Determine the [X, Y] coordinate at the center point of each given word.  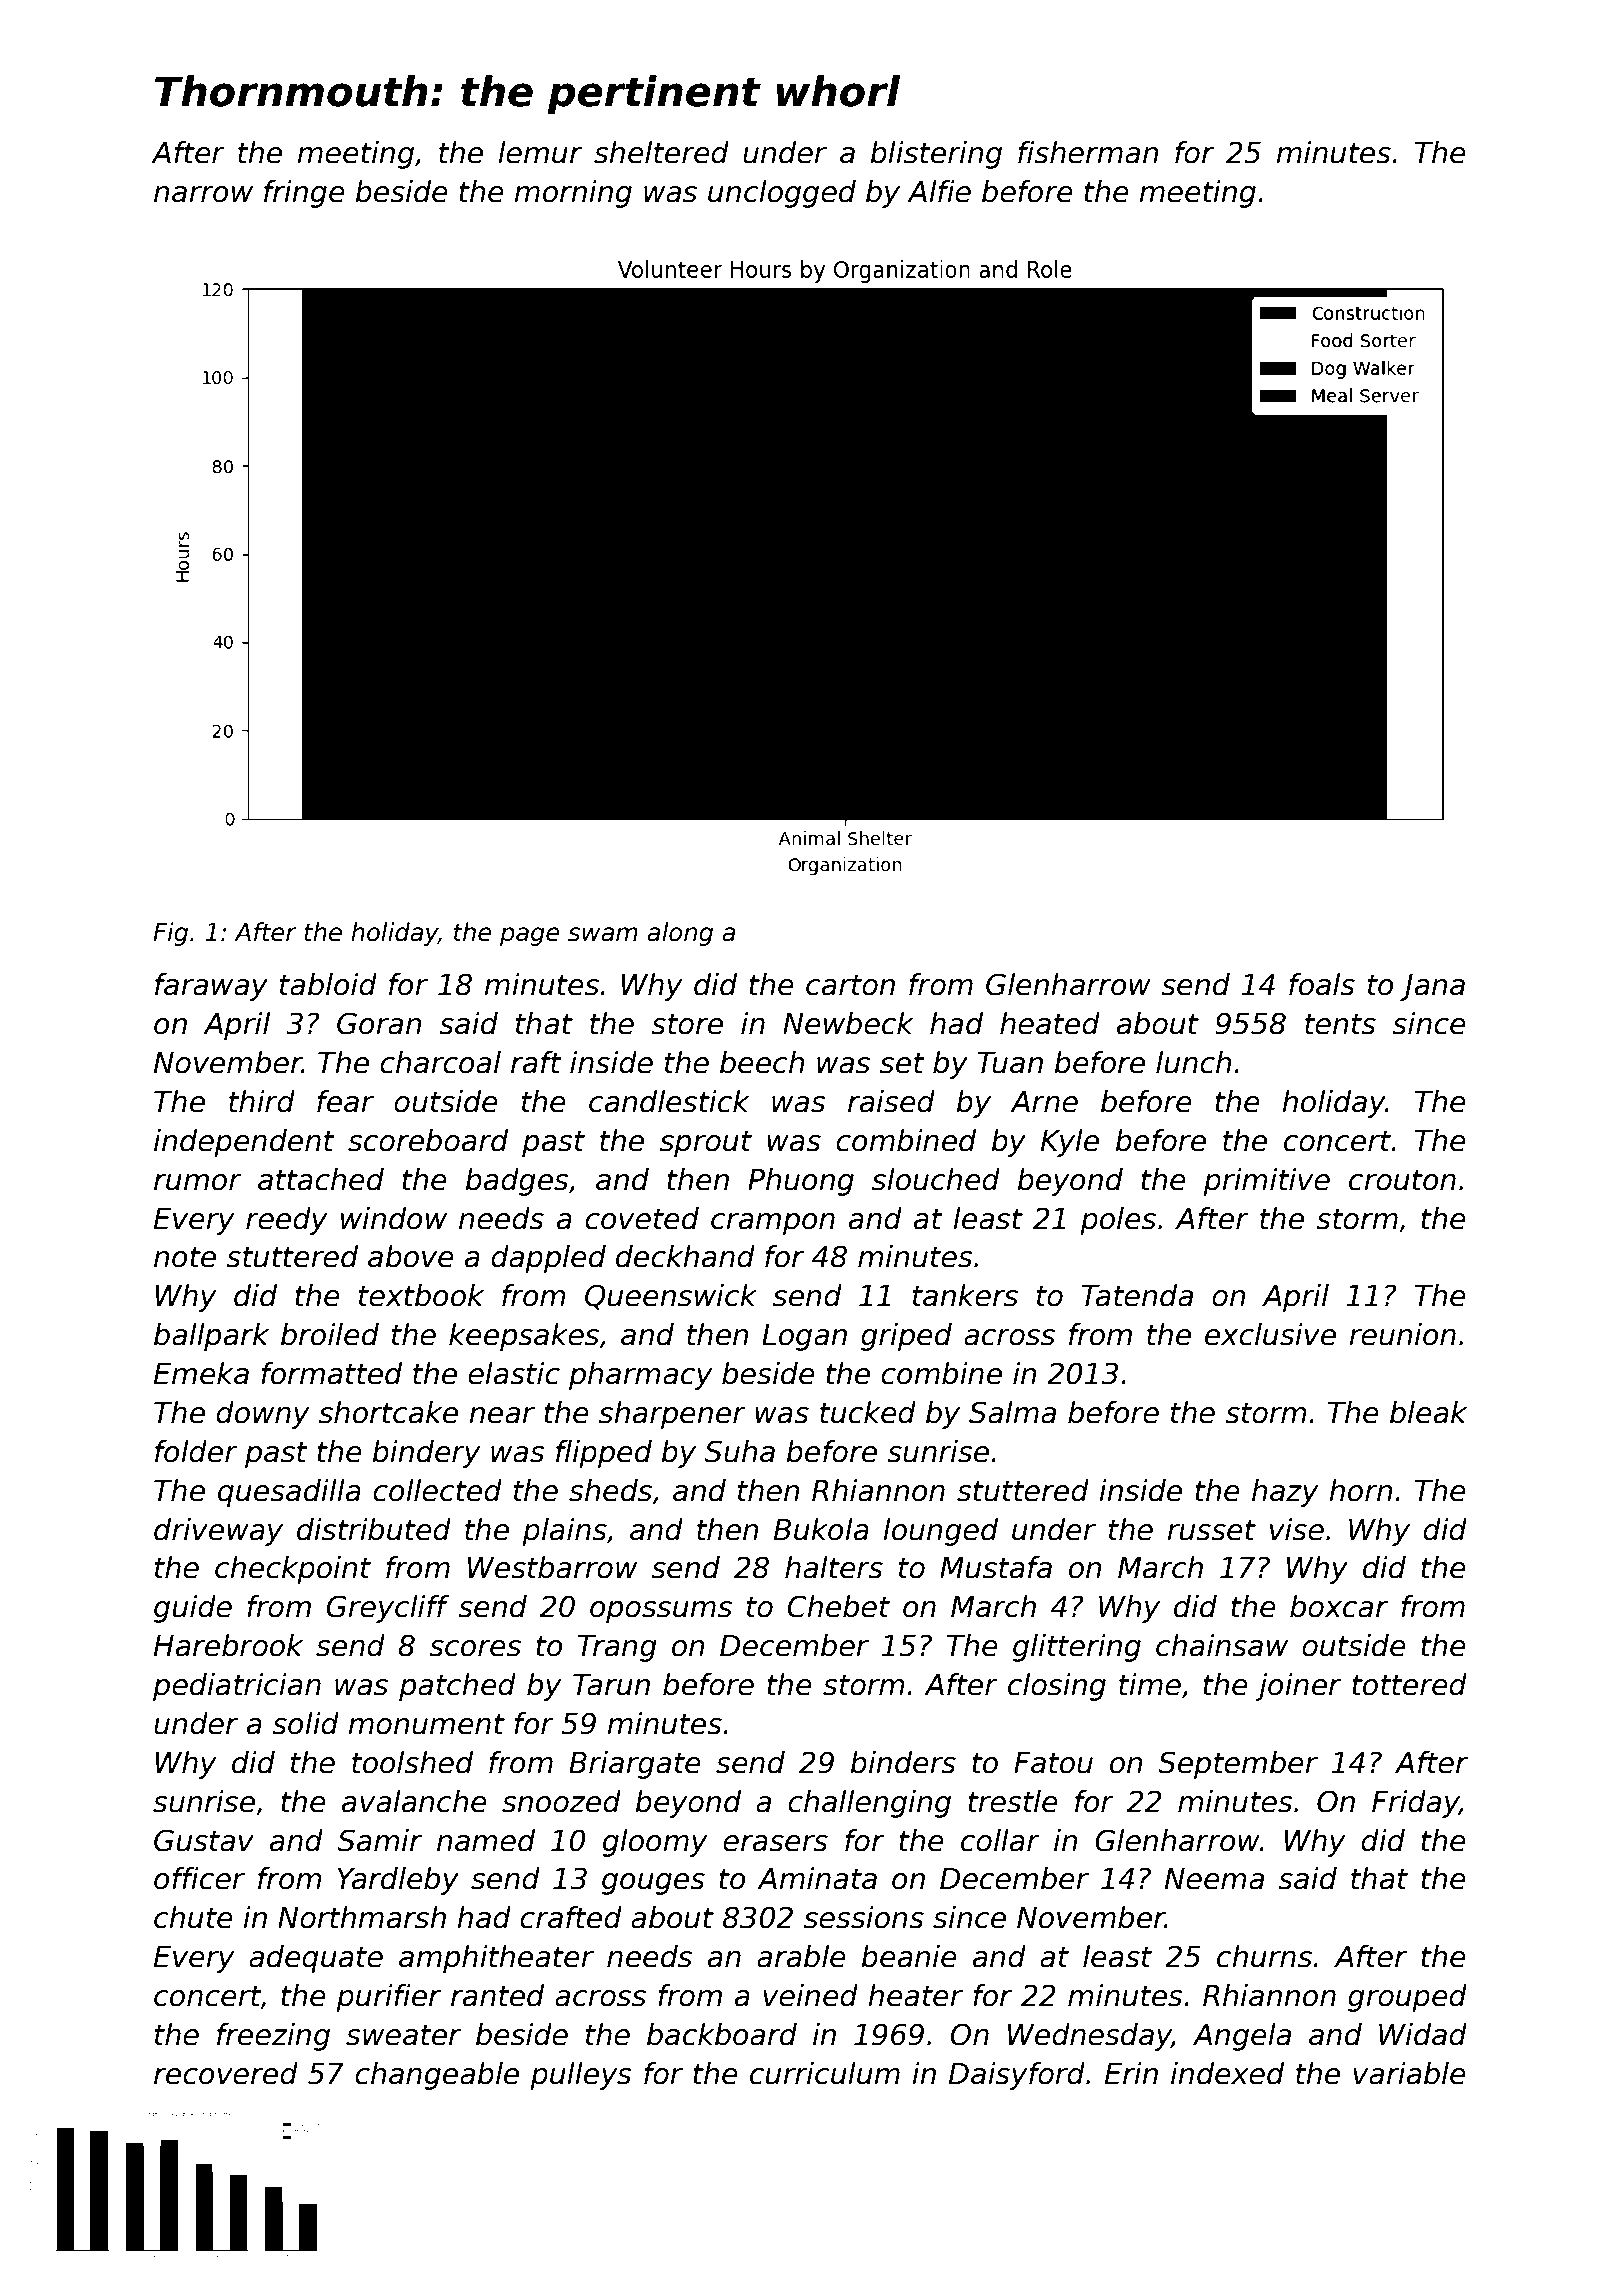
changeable [437, 2076]
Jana [1432, 987]
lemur [540, 152]
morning [573, 194]
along [680, 934]
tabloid [328, 984]
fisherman [1088, 152]
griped [906, 1337]
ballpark [211, 1337]
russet [1211, 1530]
